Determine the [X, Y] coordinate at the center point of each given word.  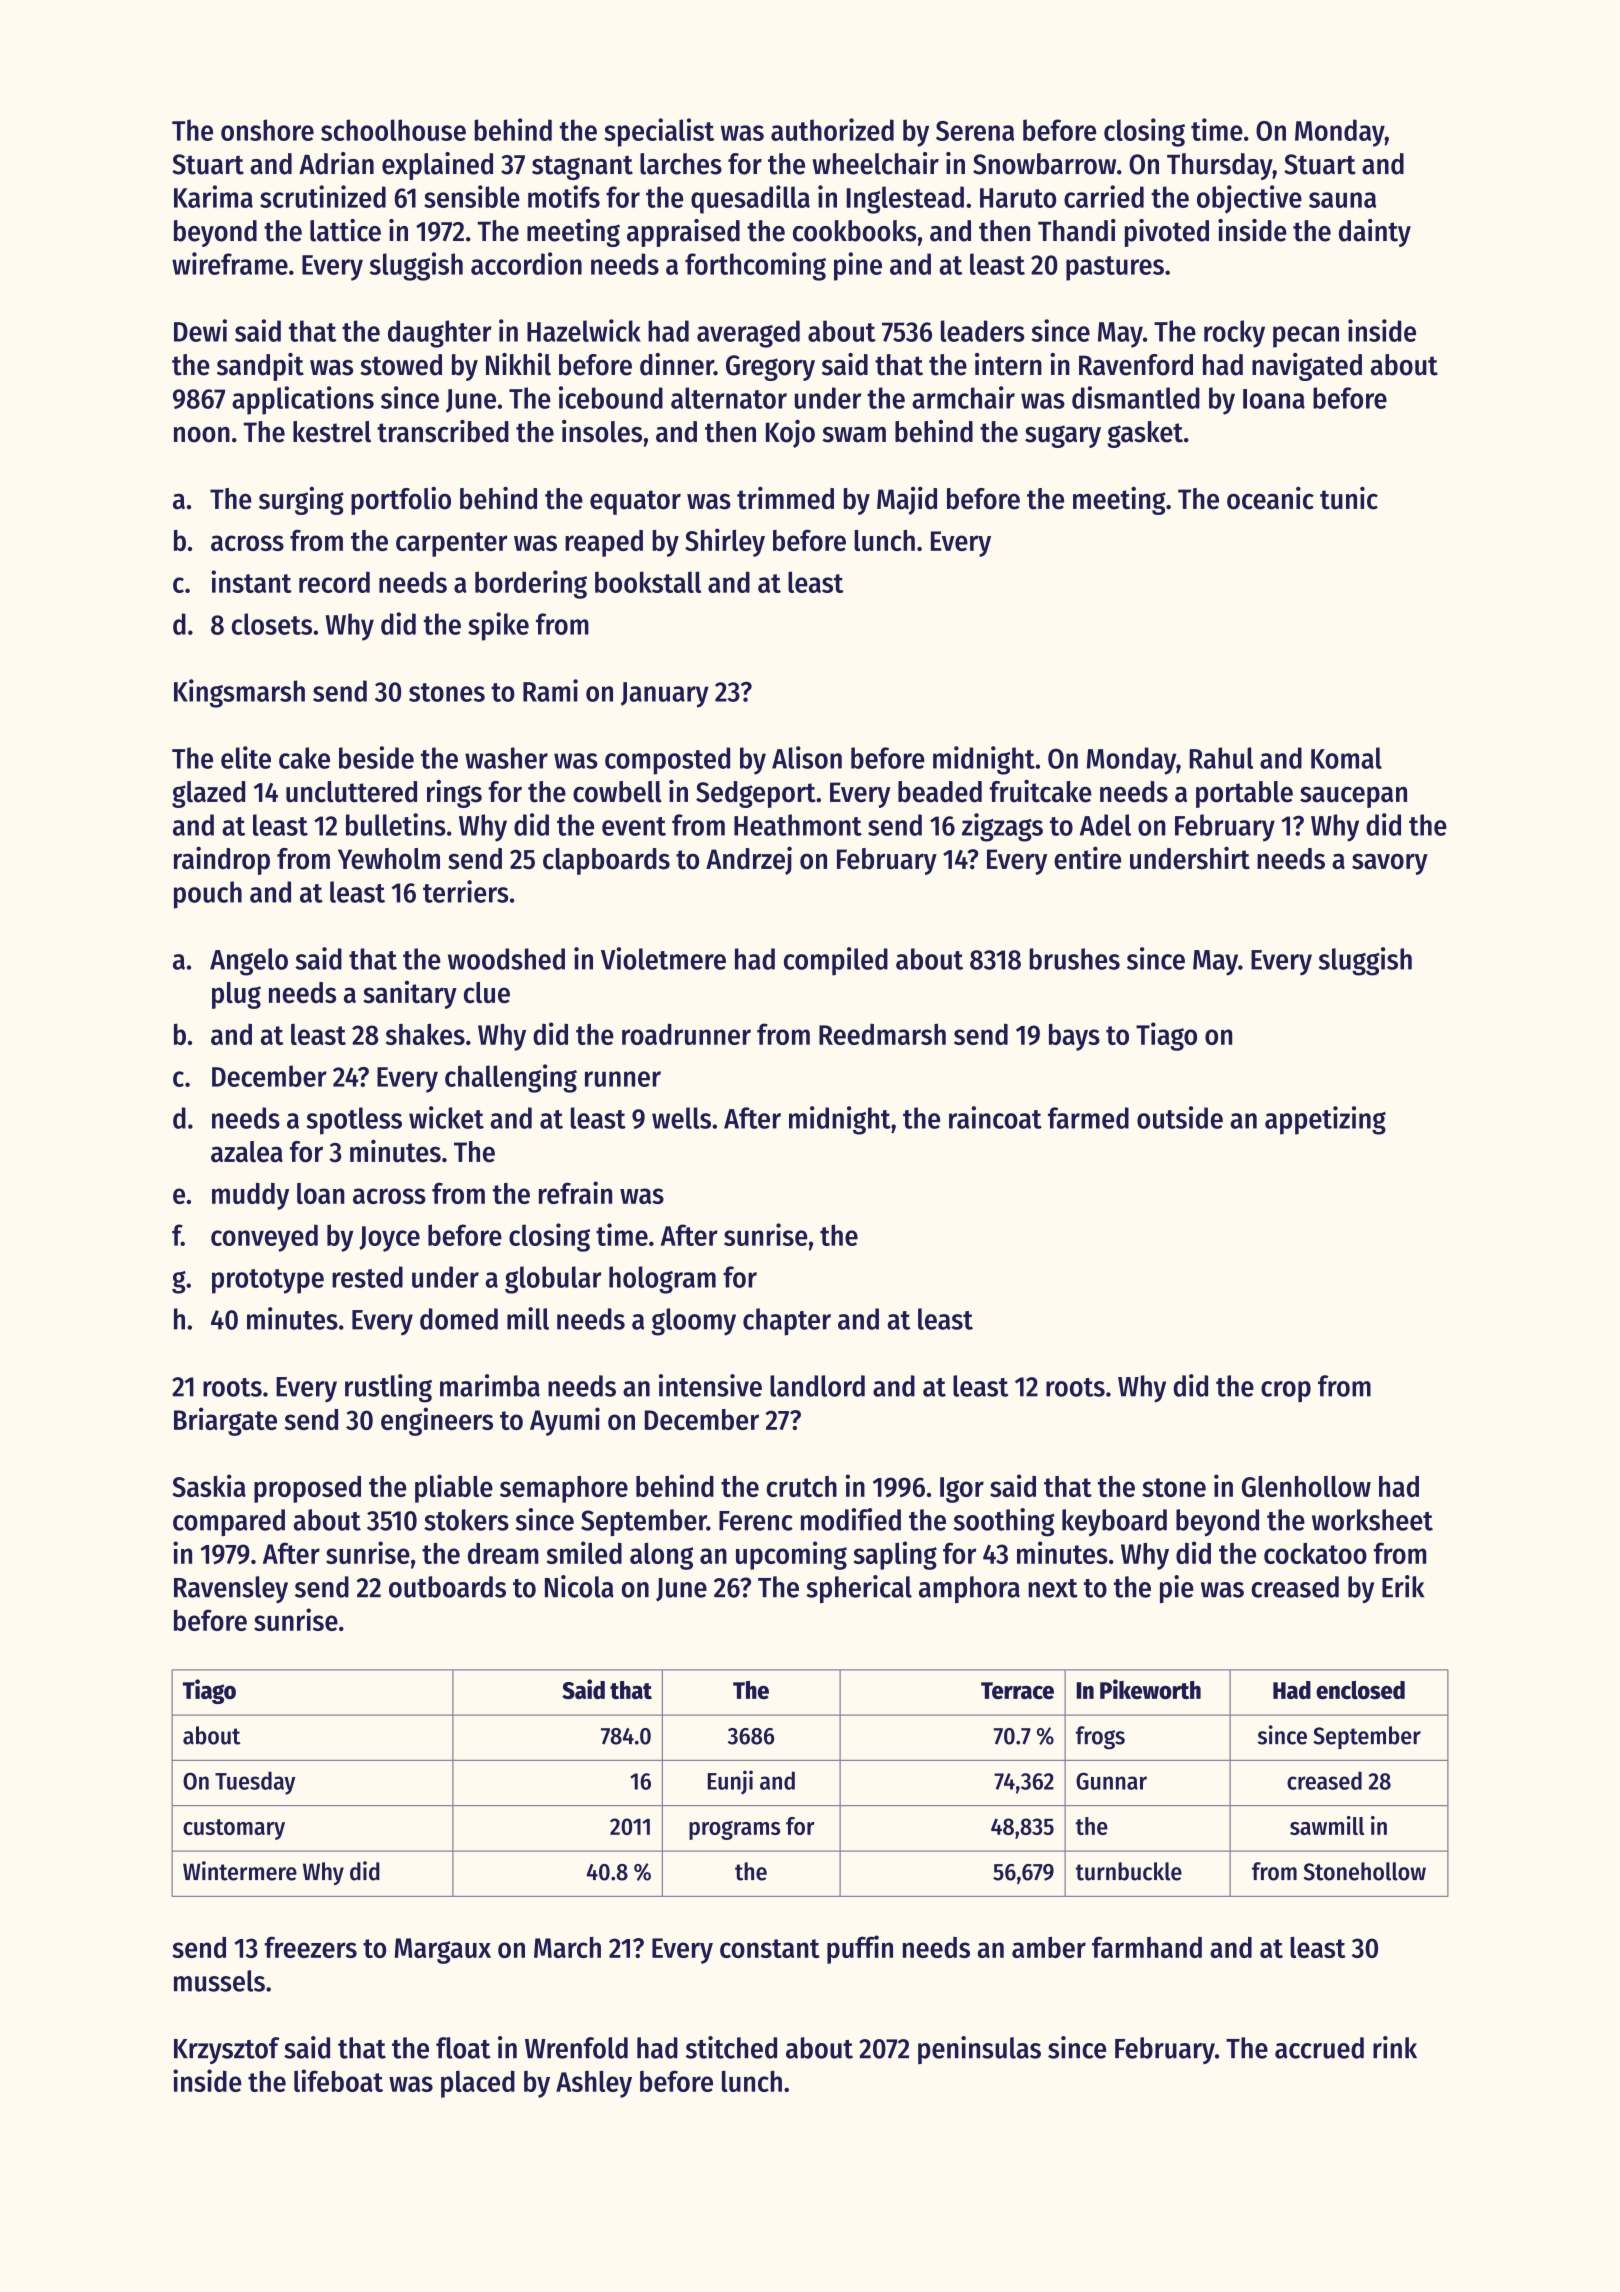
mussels [219, 1981]
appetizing [1325, 1120]
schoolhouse [393, 130]
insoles [602, 431]
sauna [1342, 200]
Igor [962, 1490]
